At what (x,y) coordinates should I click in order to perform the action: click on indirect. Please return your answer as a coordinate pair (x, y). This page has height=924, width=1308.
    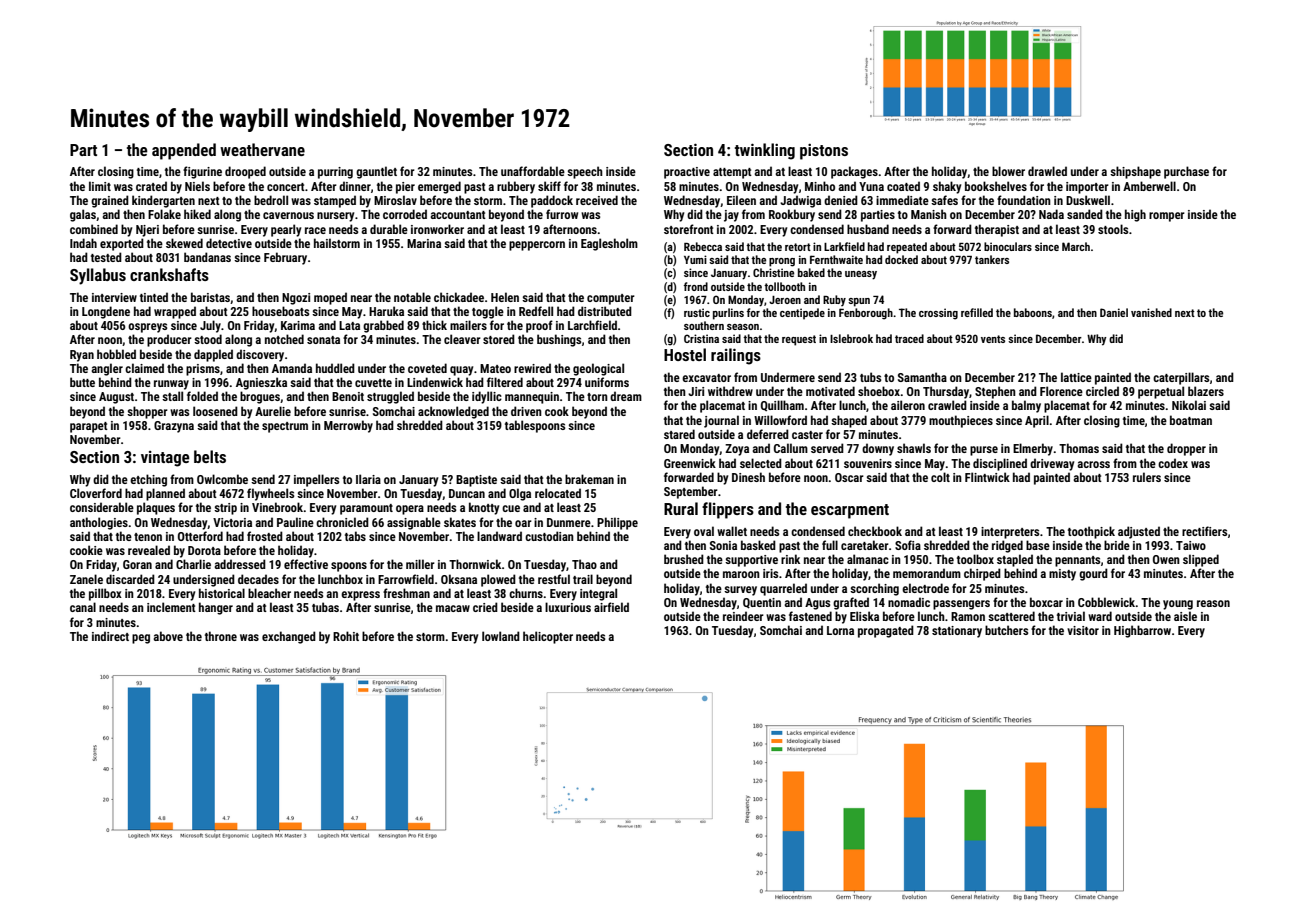
    Looking at the image, I should click on (110, 636).
